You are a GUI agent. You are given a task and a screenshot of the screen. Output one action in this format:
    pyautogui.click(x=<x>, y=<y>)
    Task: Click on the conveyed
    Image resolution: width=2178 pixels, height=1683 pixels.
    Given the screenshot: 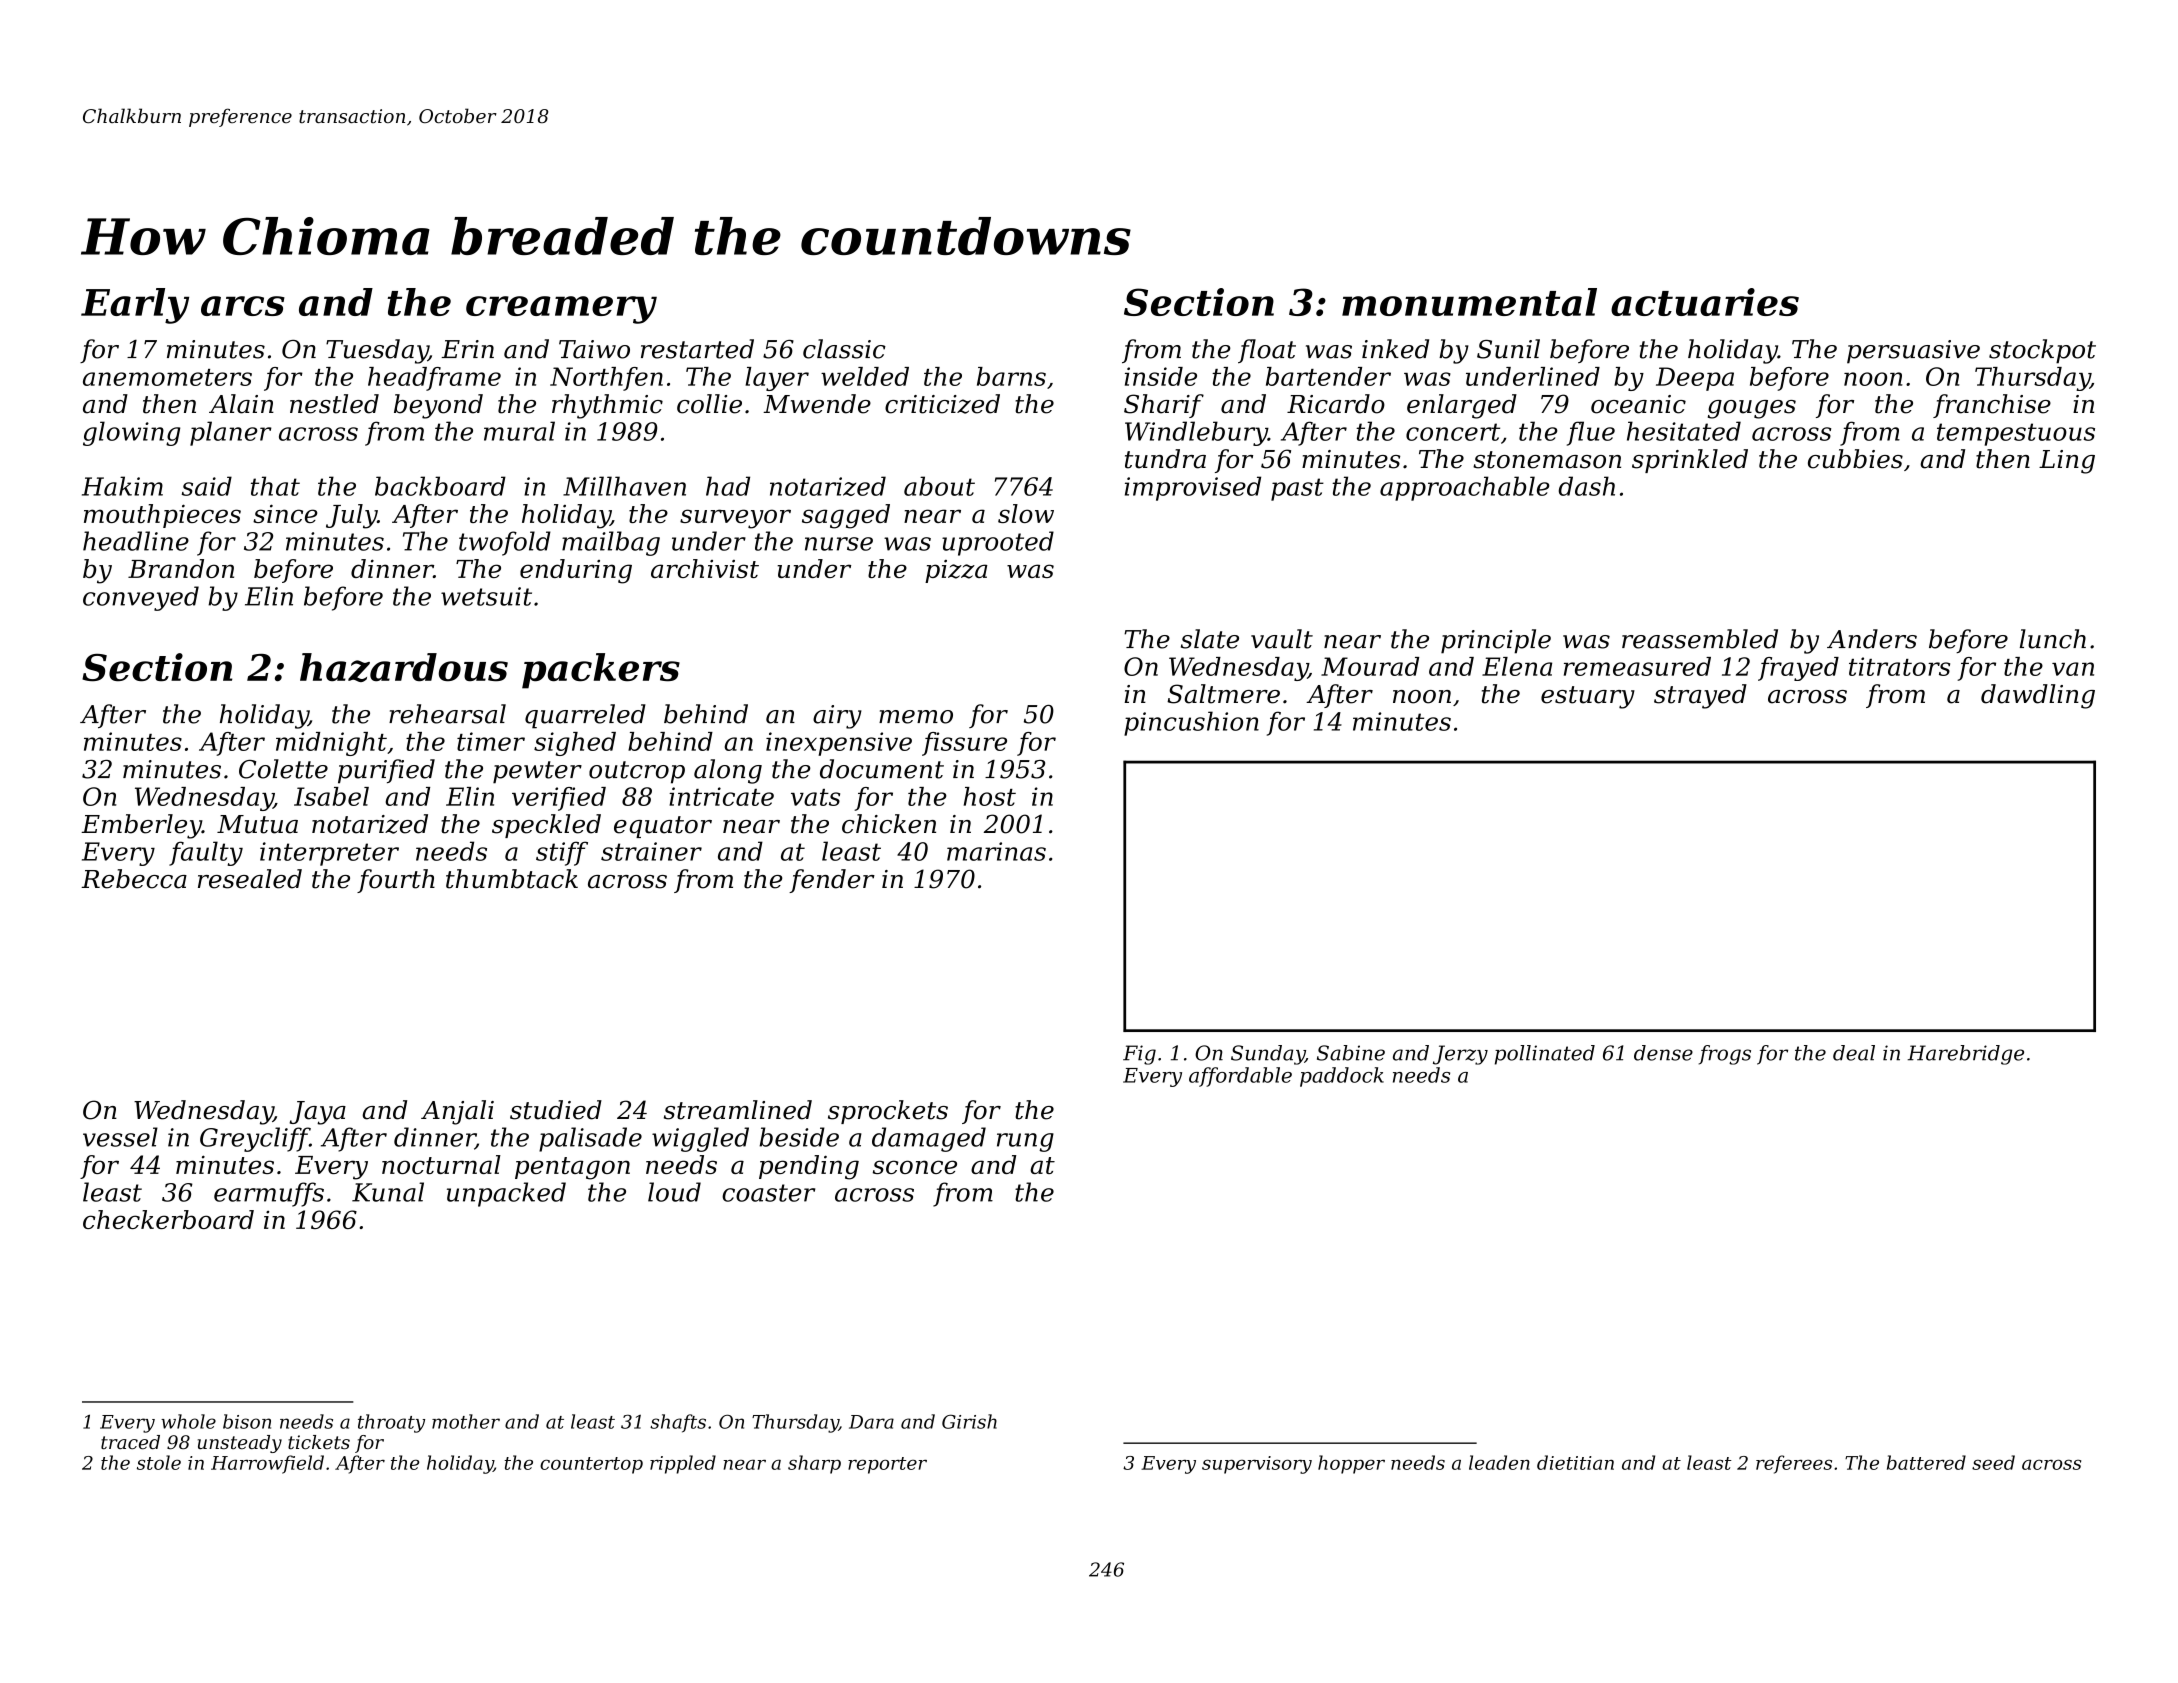 What is the action you would take?
    pyautogui.click(x=141, y=598)
